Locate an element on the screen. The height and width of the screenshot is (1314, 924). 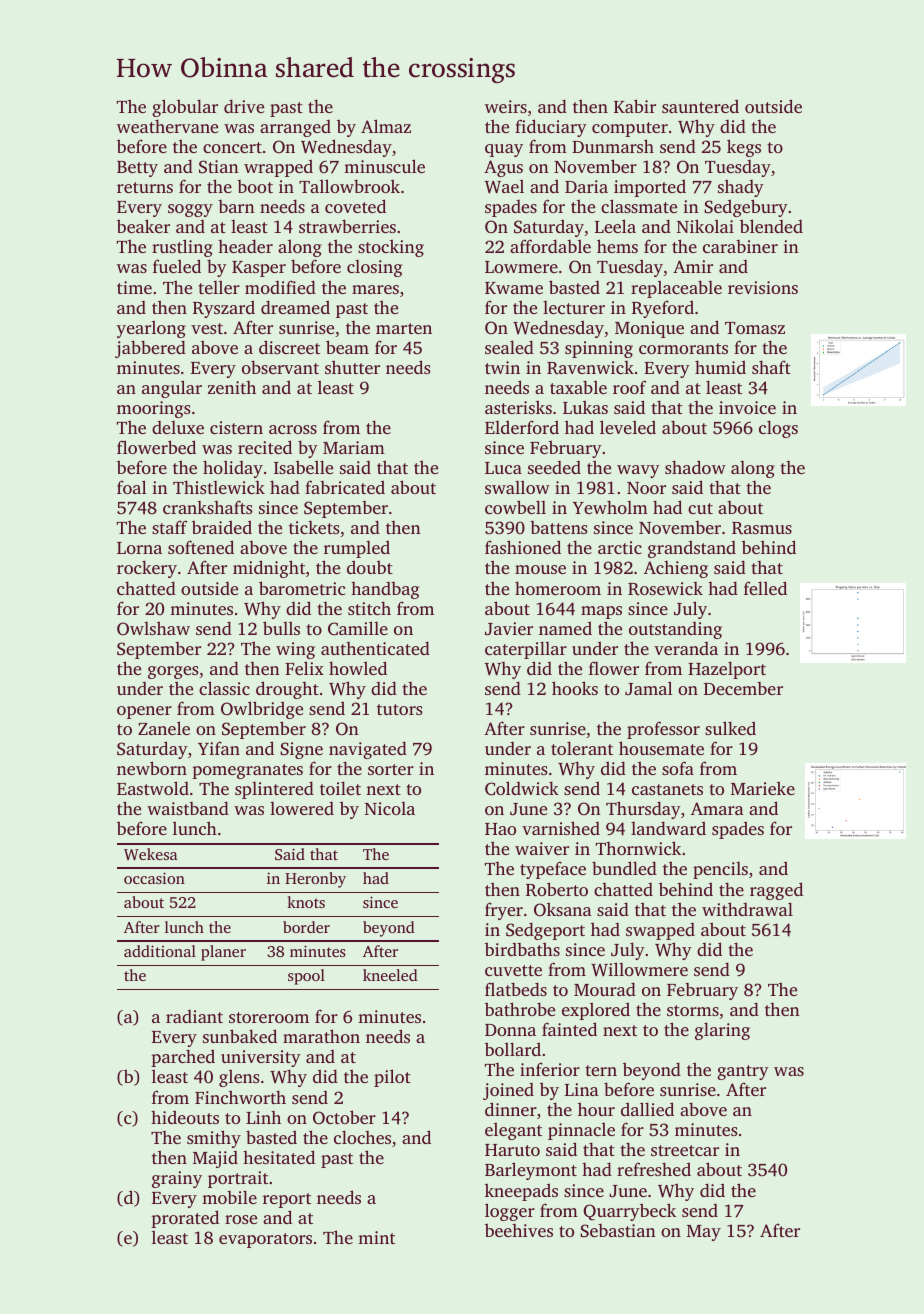
revisions is located at coordinates (763, 287).
